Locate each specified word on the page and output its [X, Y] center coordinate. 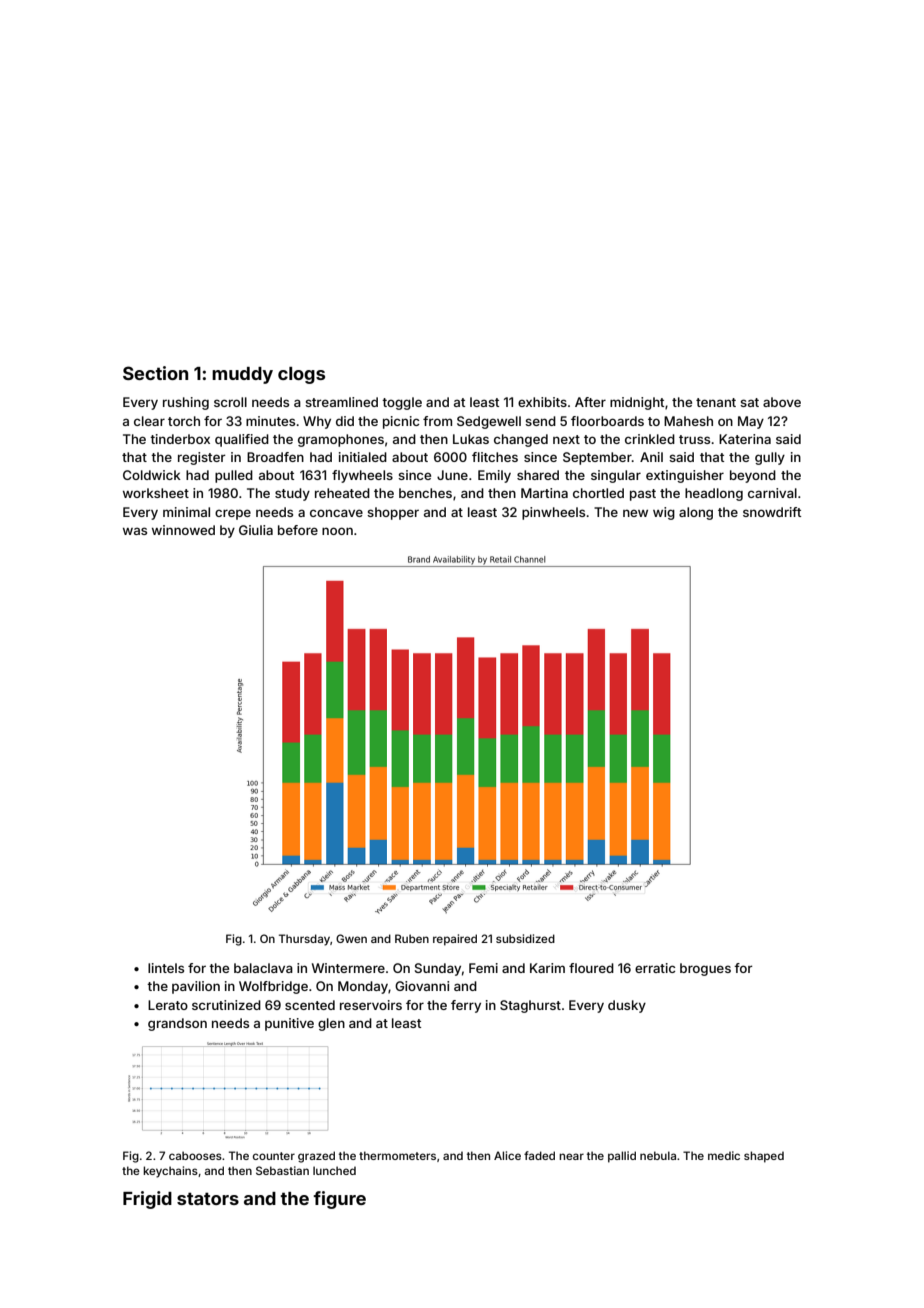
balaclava [263, 968]
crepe [233, 514]
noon [337, 531]
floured [591, 968]
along [696, 513]
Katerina [745, 439]
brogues [705, 969]
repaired [455, 940]
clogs [301, 375]
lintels [166, 968]
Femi [483, 968]
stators [208, 1198]
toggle [402, 403]
